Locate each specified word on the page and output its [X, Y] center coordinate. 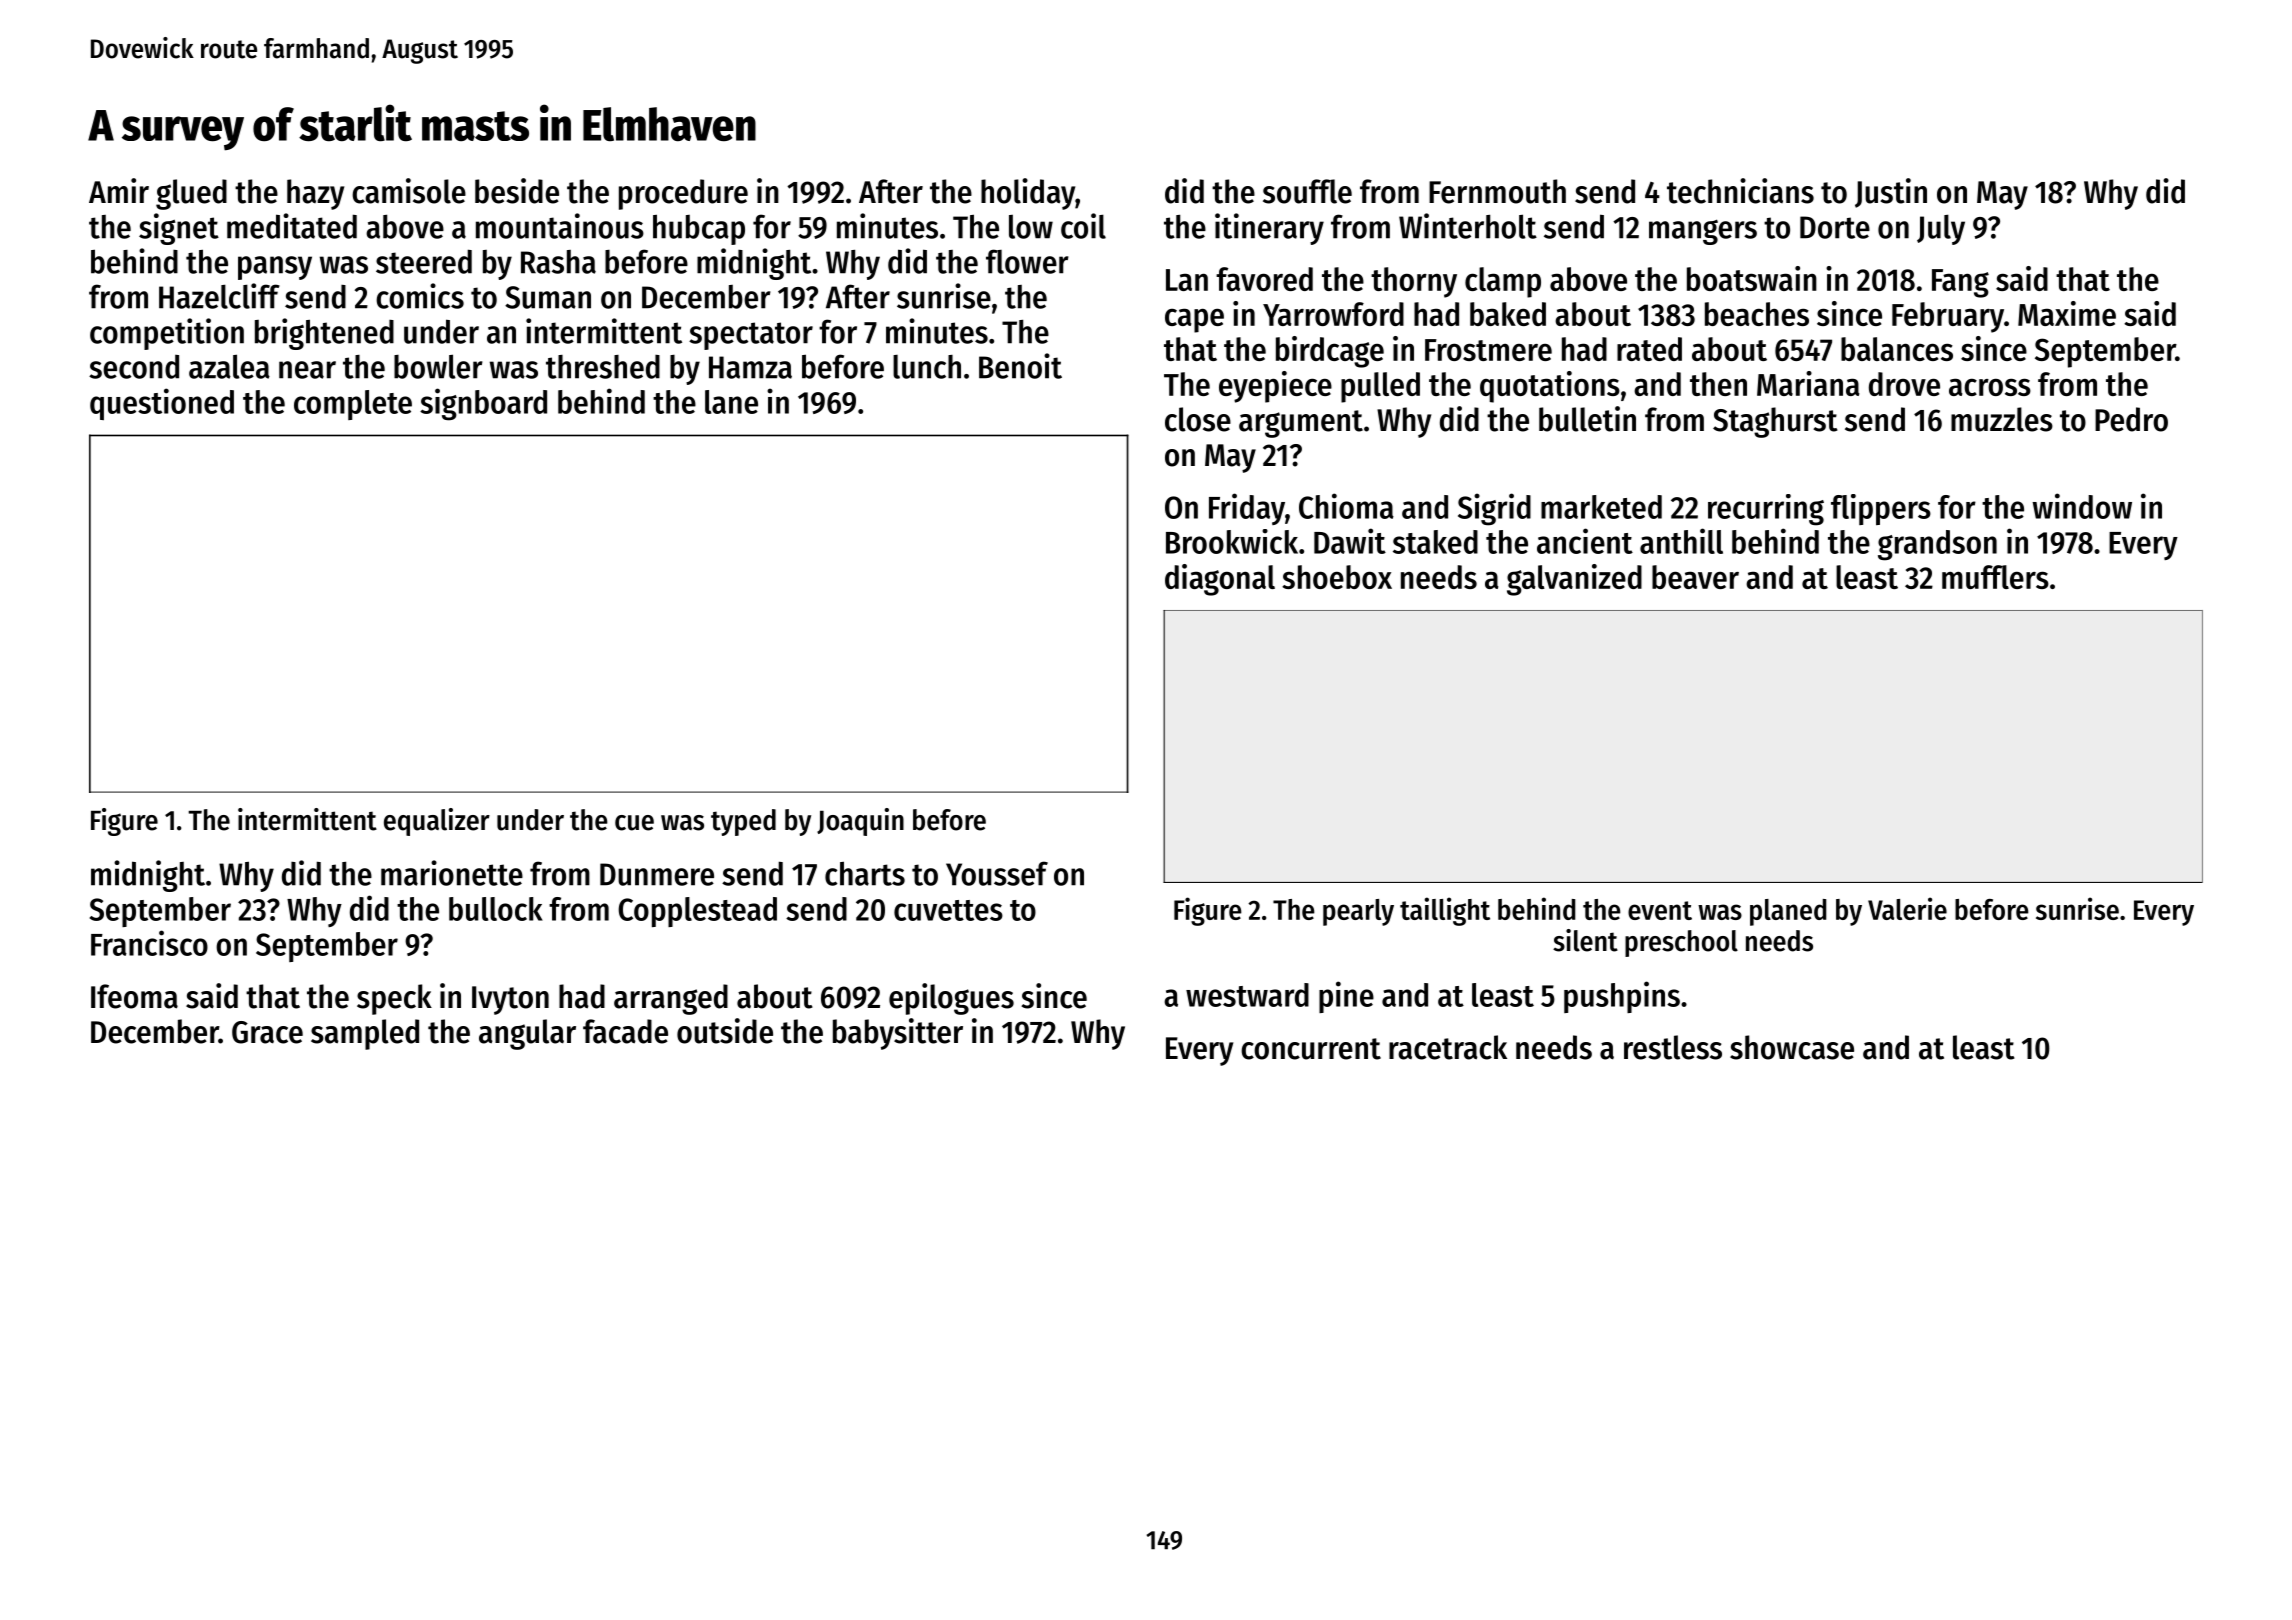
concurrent [1311, 1049]
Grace [267, 1032]
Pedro [2131, 419]
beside [517, 191]
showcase [1792, 1047]
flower [1027, 261]
